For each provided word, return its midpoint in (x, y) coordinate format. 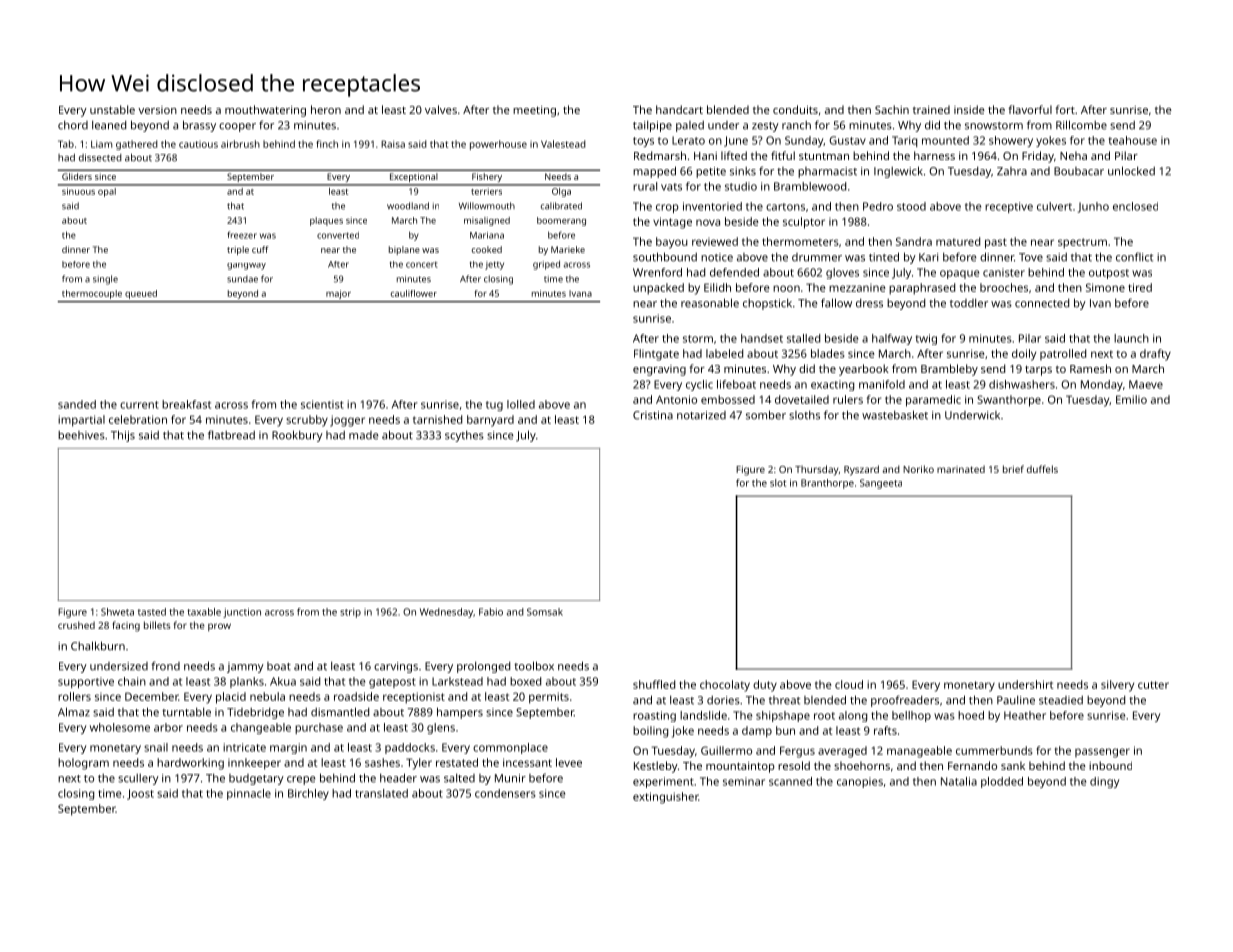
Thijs (123, 436)
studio (741, 186)
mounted (945, 140)
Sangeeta (881, 484)
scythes (464, 436)
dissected (100, 158)
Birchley (308, 794)
